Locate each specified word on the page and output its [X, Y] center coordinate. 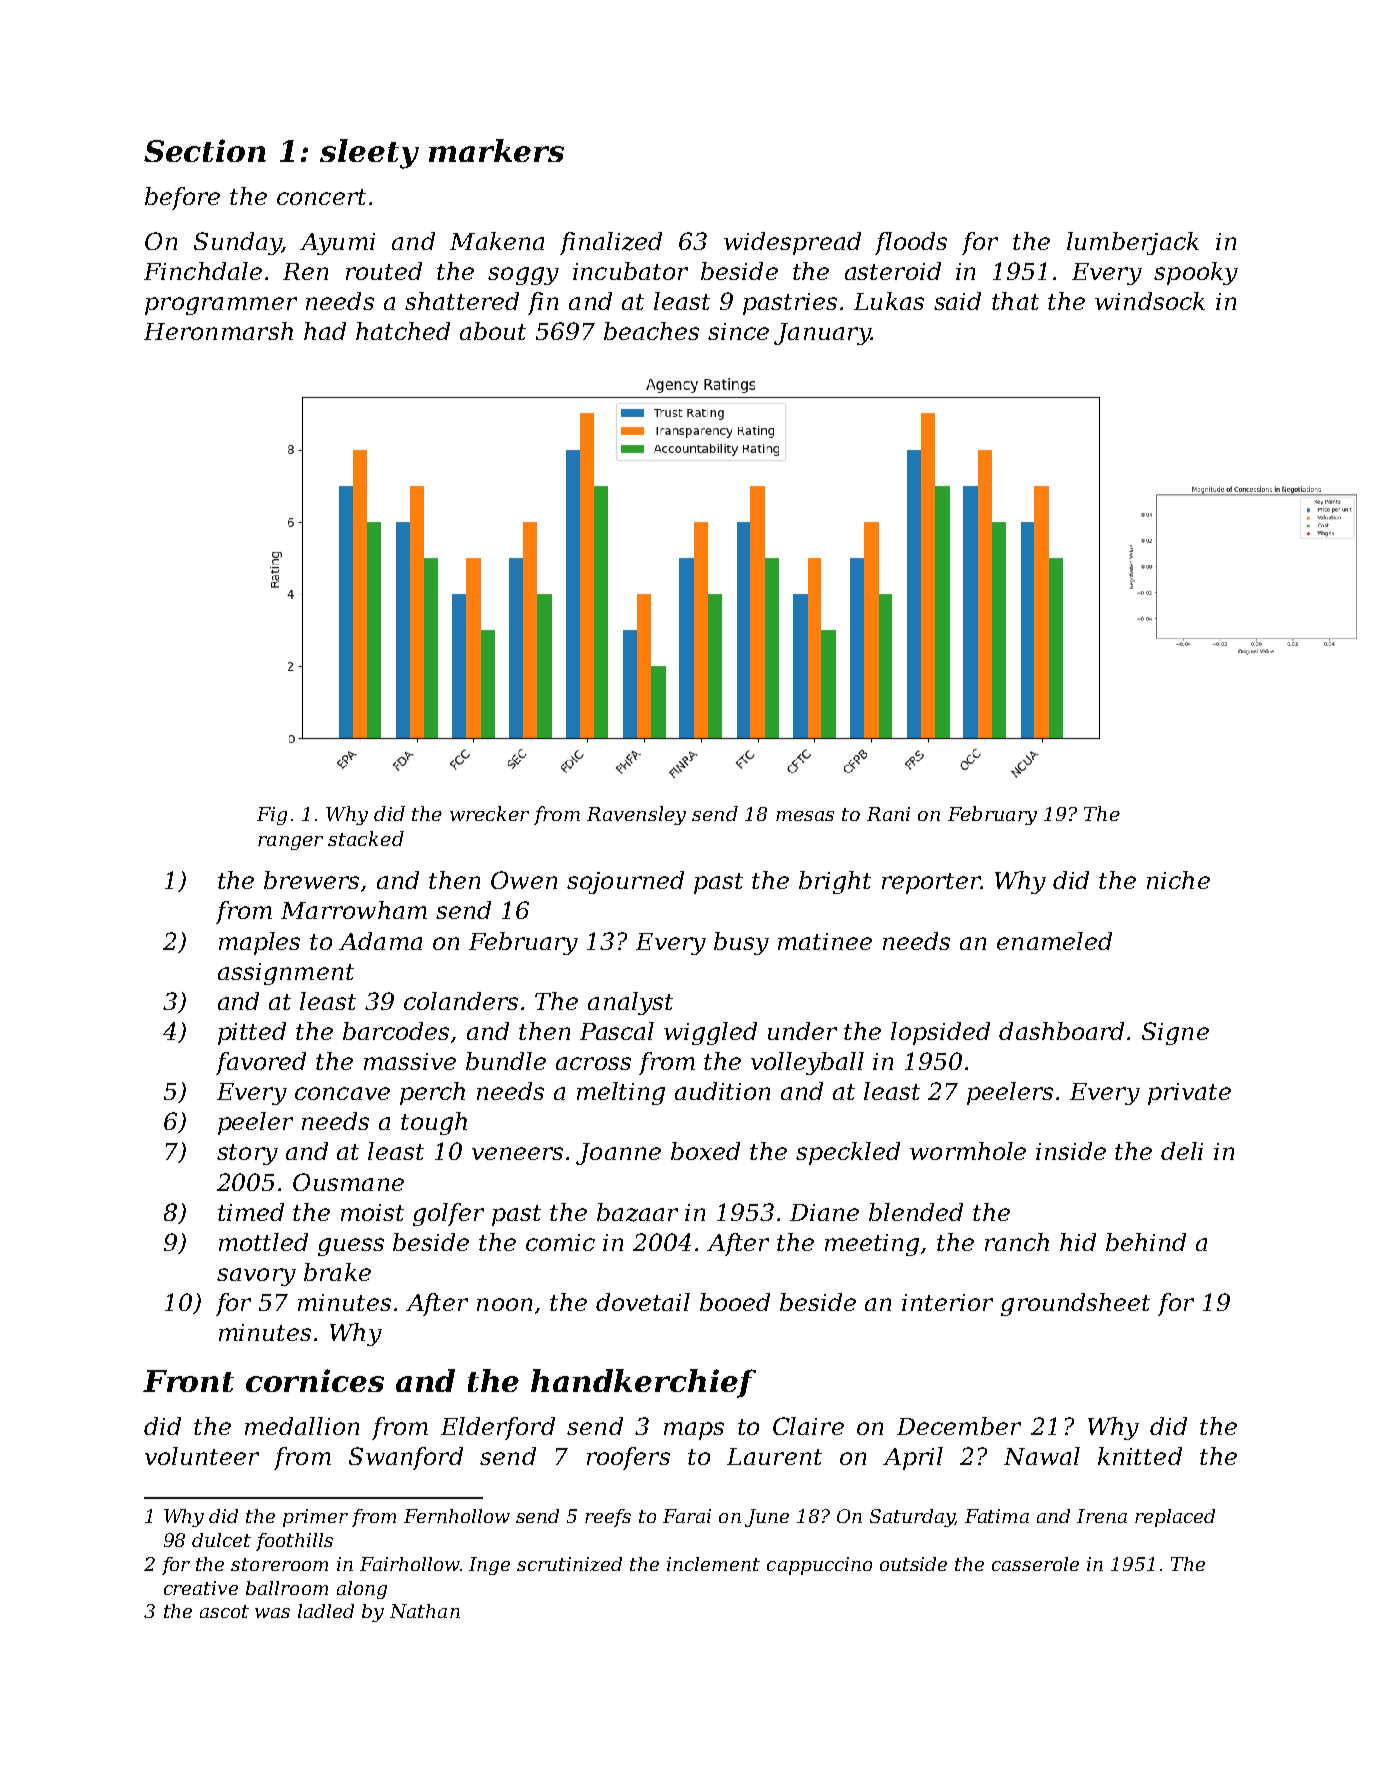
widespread [792, 243]
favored [261, 1063]
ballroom [287, 1588]
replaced [1175, 1518]
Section [205, 150]
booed [735, 1302]
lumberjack [1133, 243]
